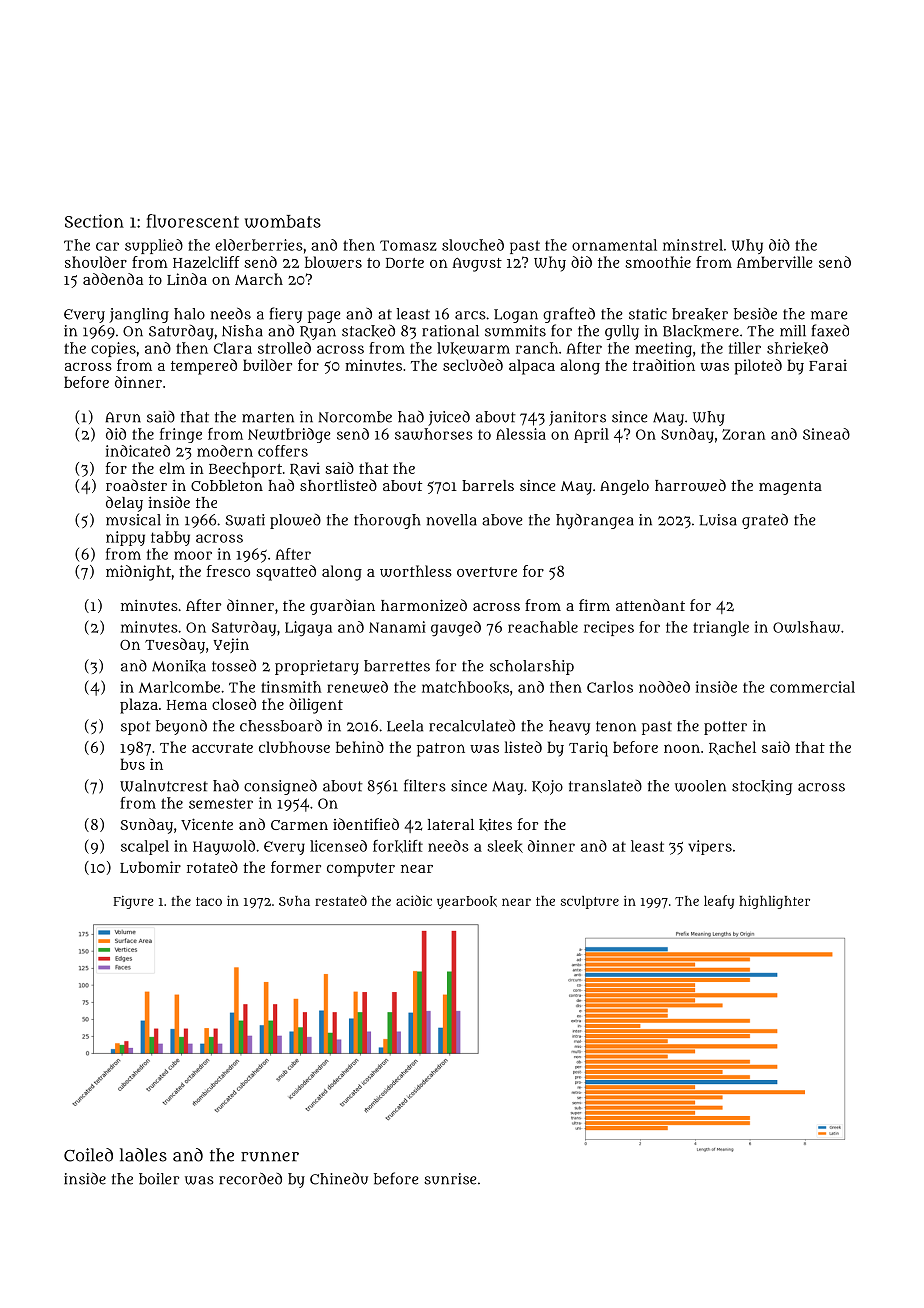  I want to click on minstrel, so click(693, 245).
